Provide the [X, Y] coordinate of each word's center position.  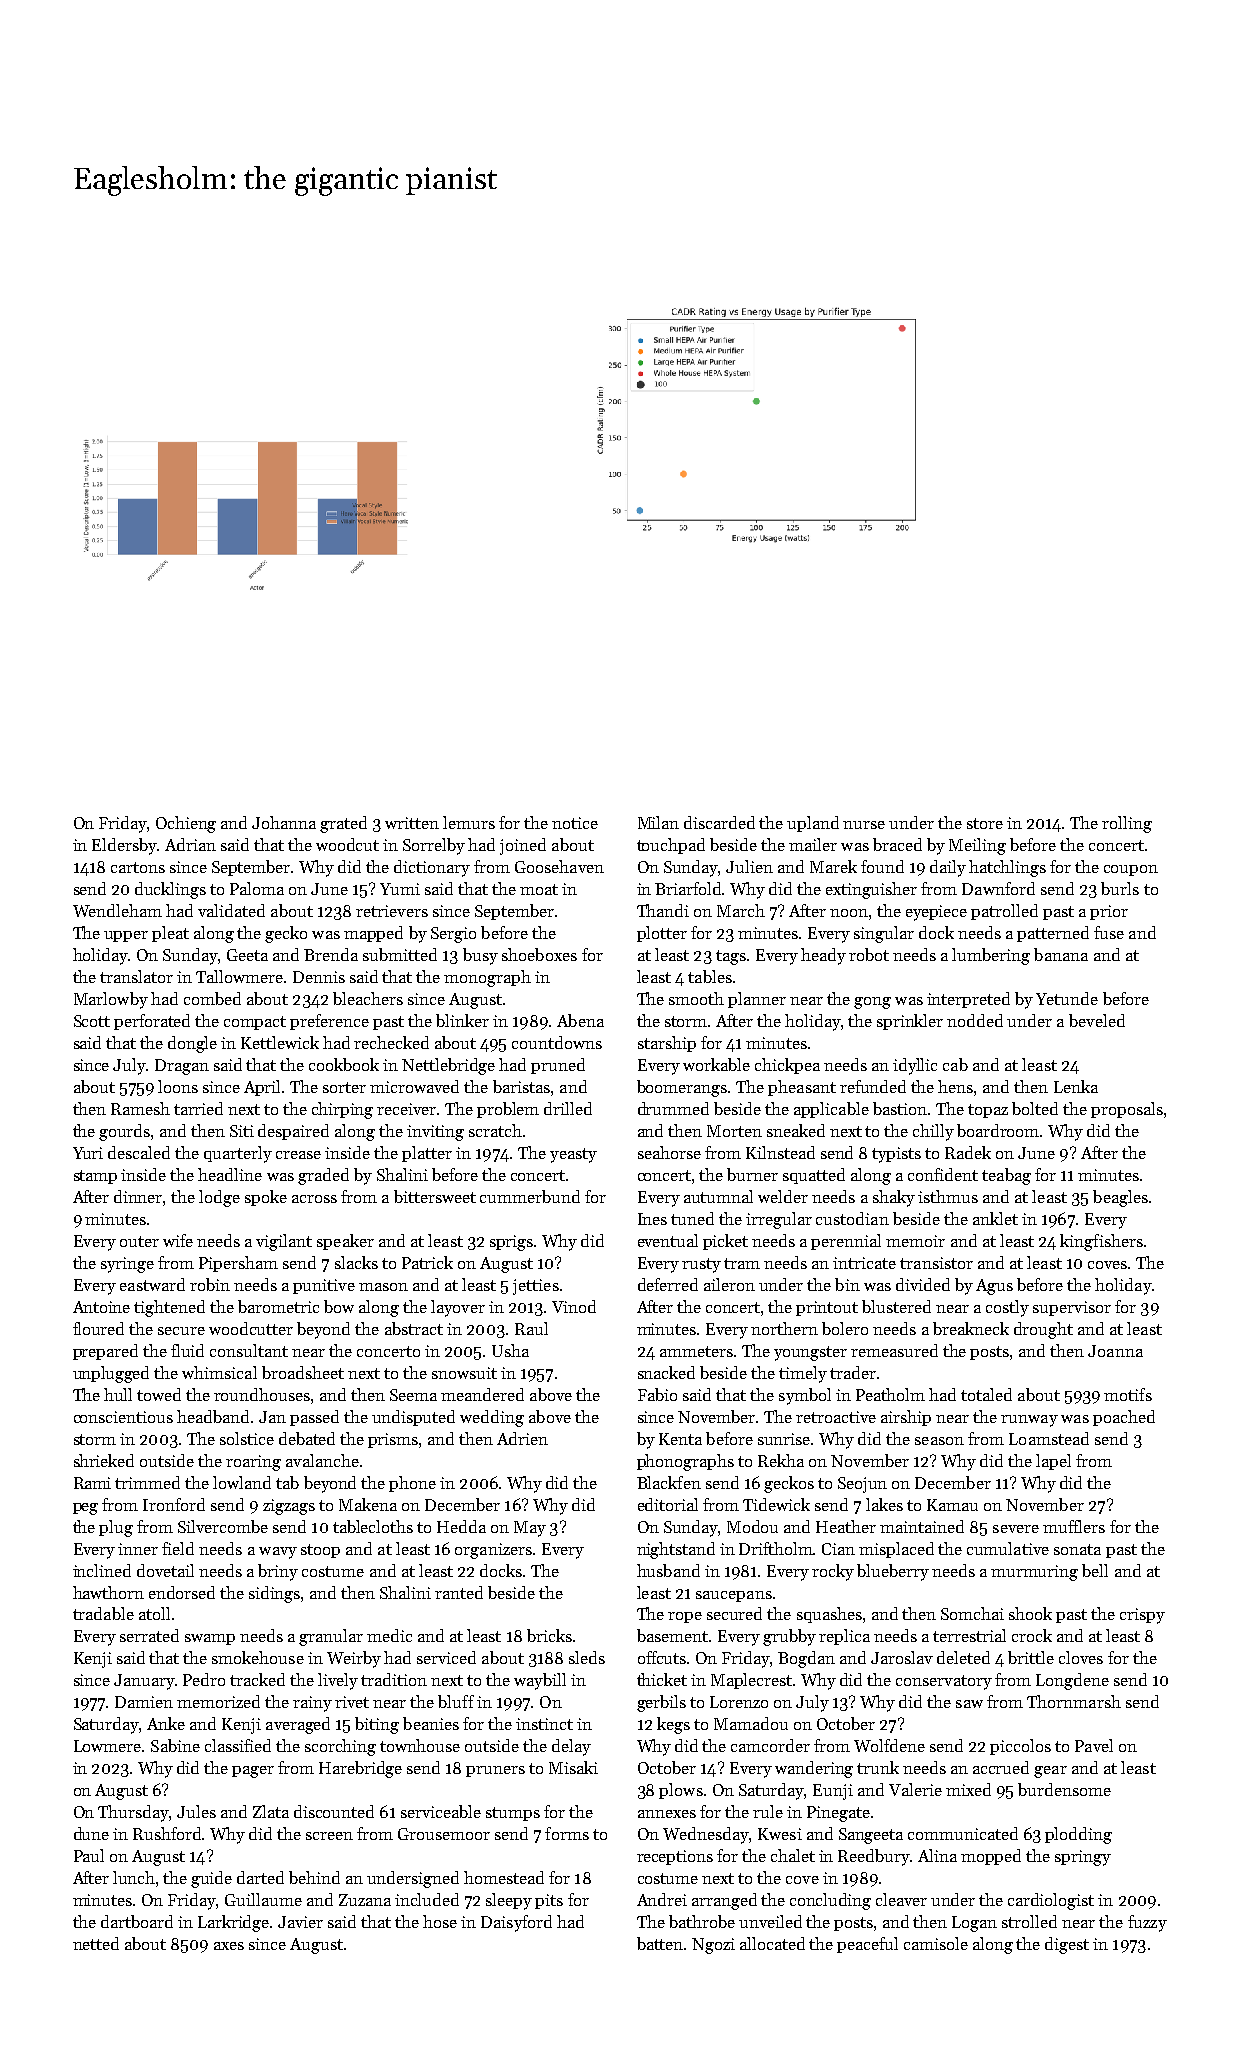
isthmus [948, 1196]
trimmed [147, 1482]
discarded [719, 822]
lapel [1053, 1462]
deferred [668, 1284]
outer [139, 1241]
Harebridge [360, 1769]
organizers [493, 1551]
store [985, 823]
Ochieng [186, 824]
